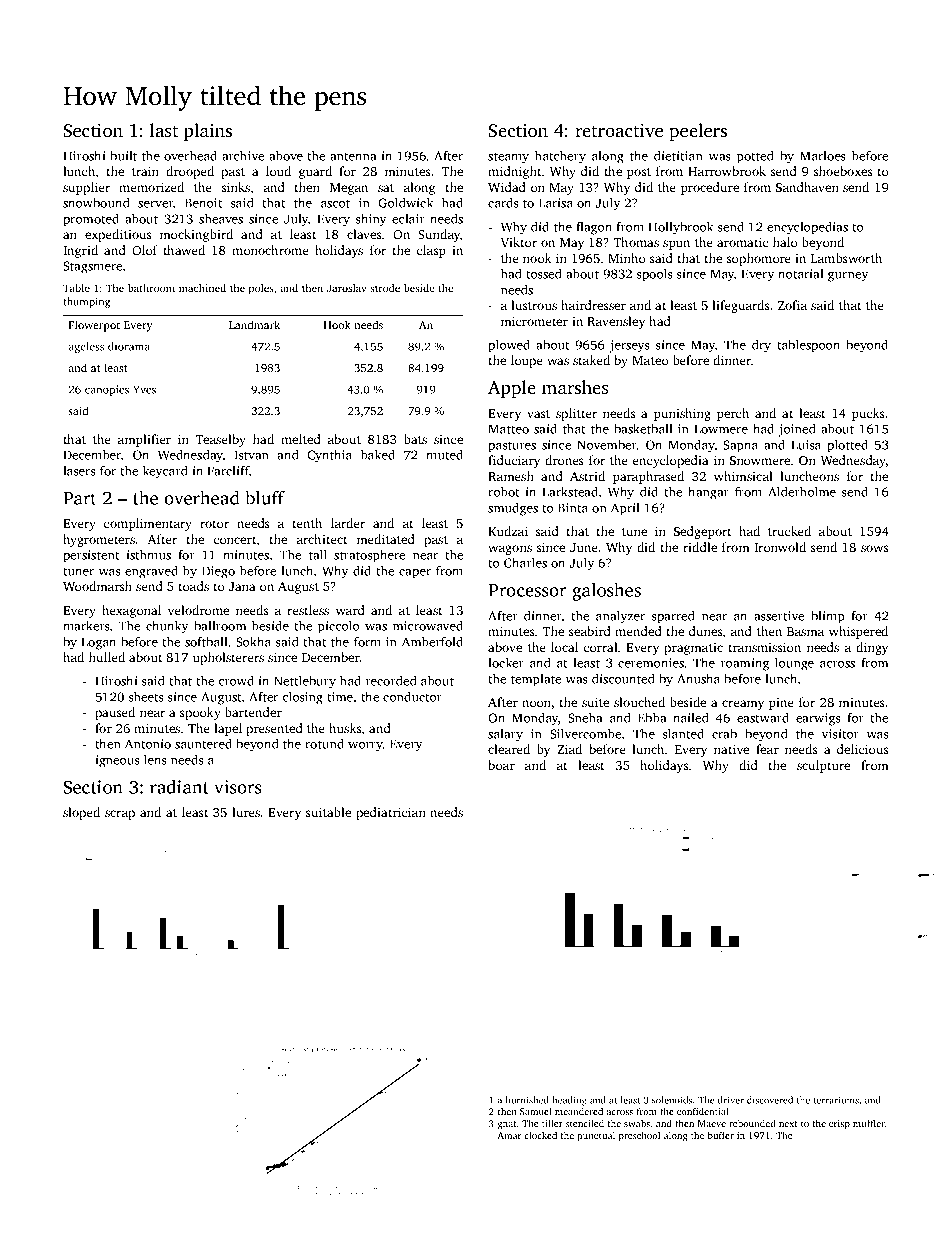  Describe the element at coordinates (619, 130) in the page. I see `retroactive` at that location.
